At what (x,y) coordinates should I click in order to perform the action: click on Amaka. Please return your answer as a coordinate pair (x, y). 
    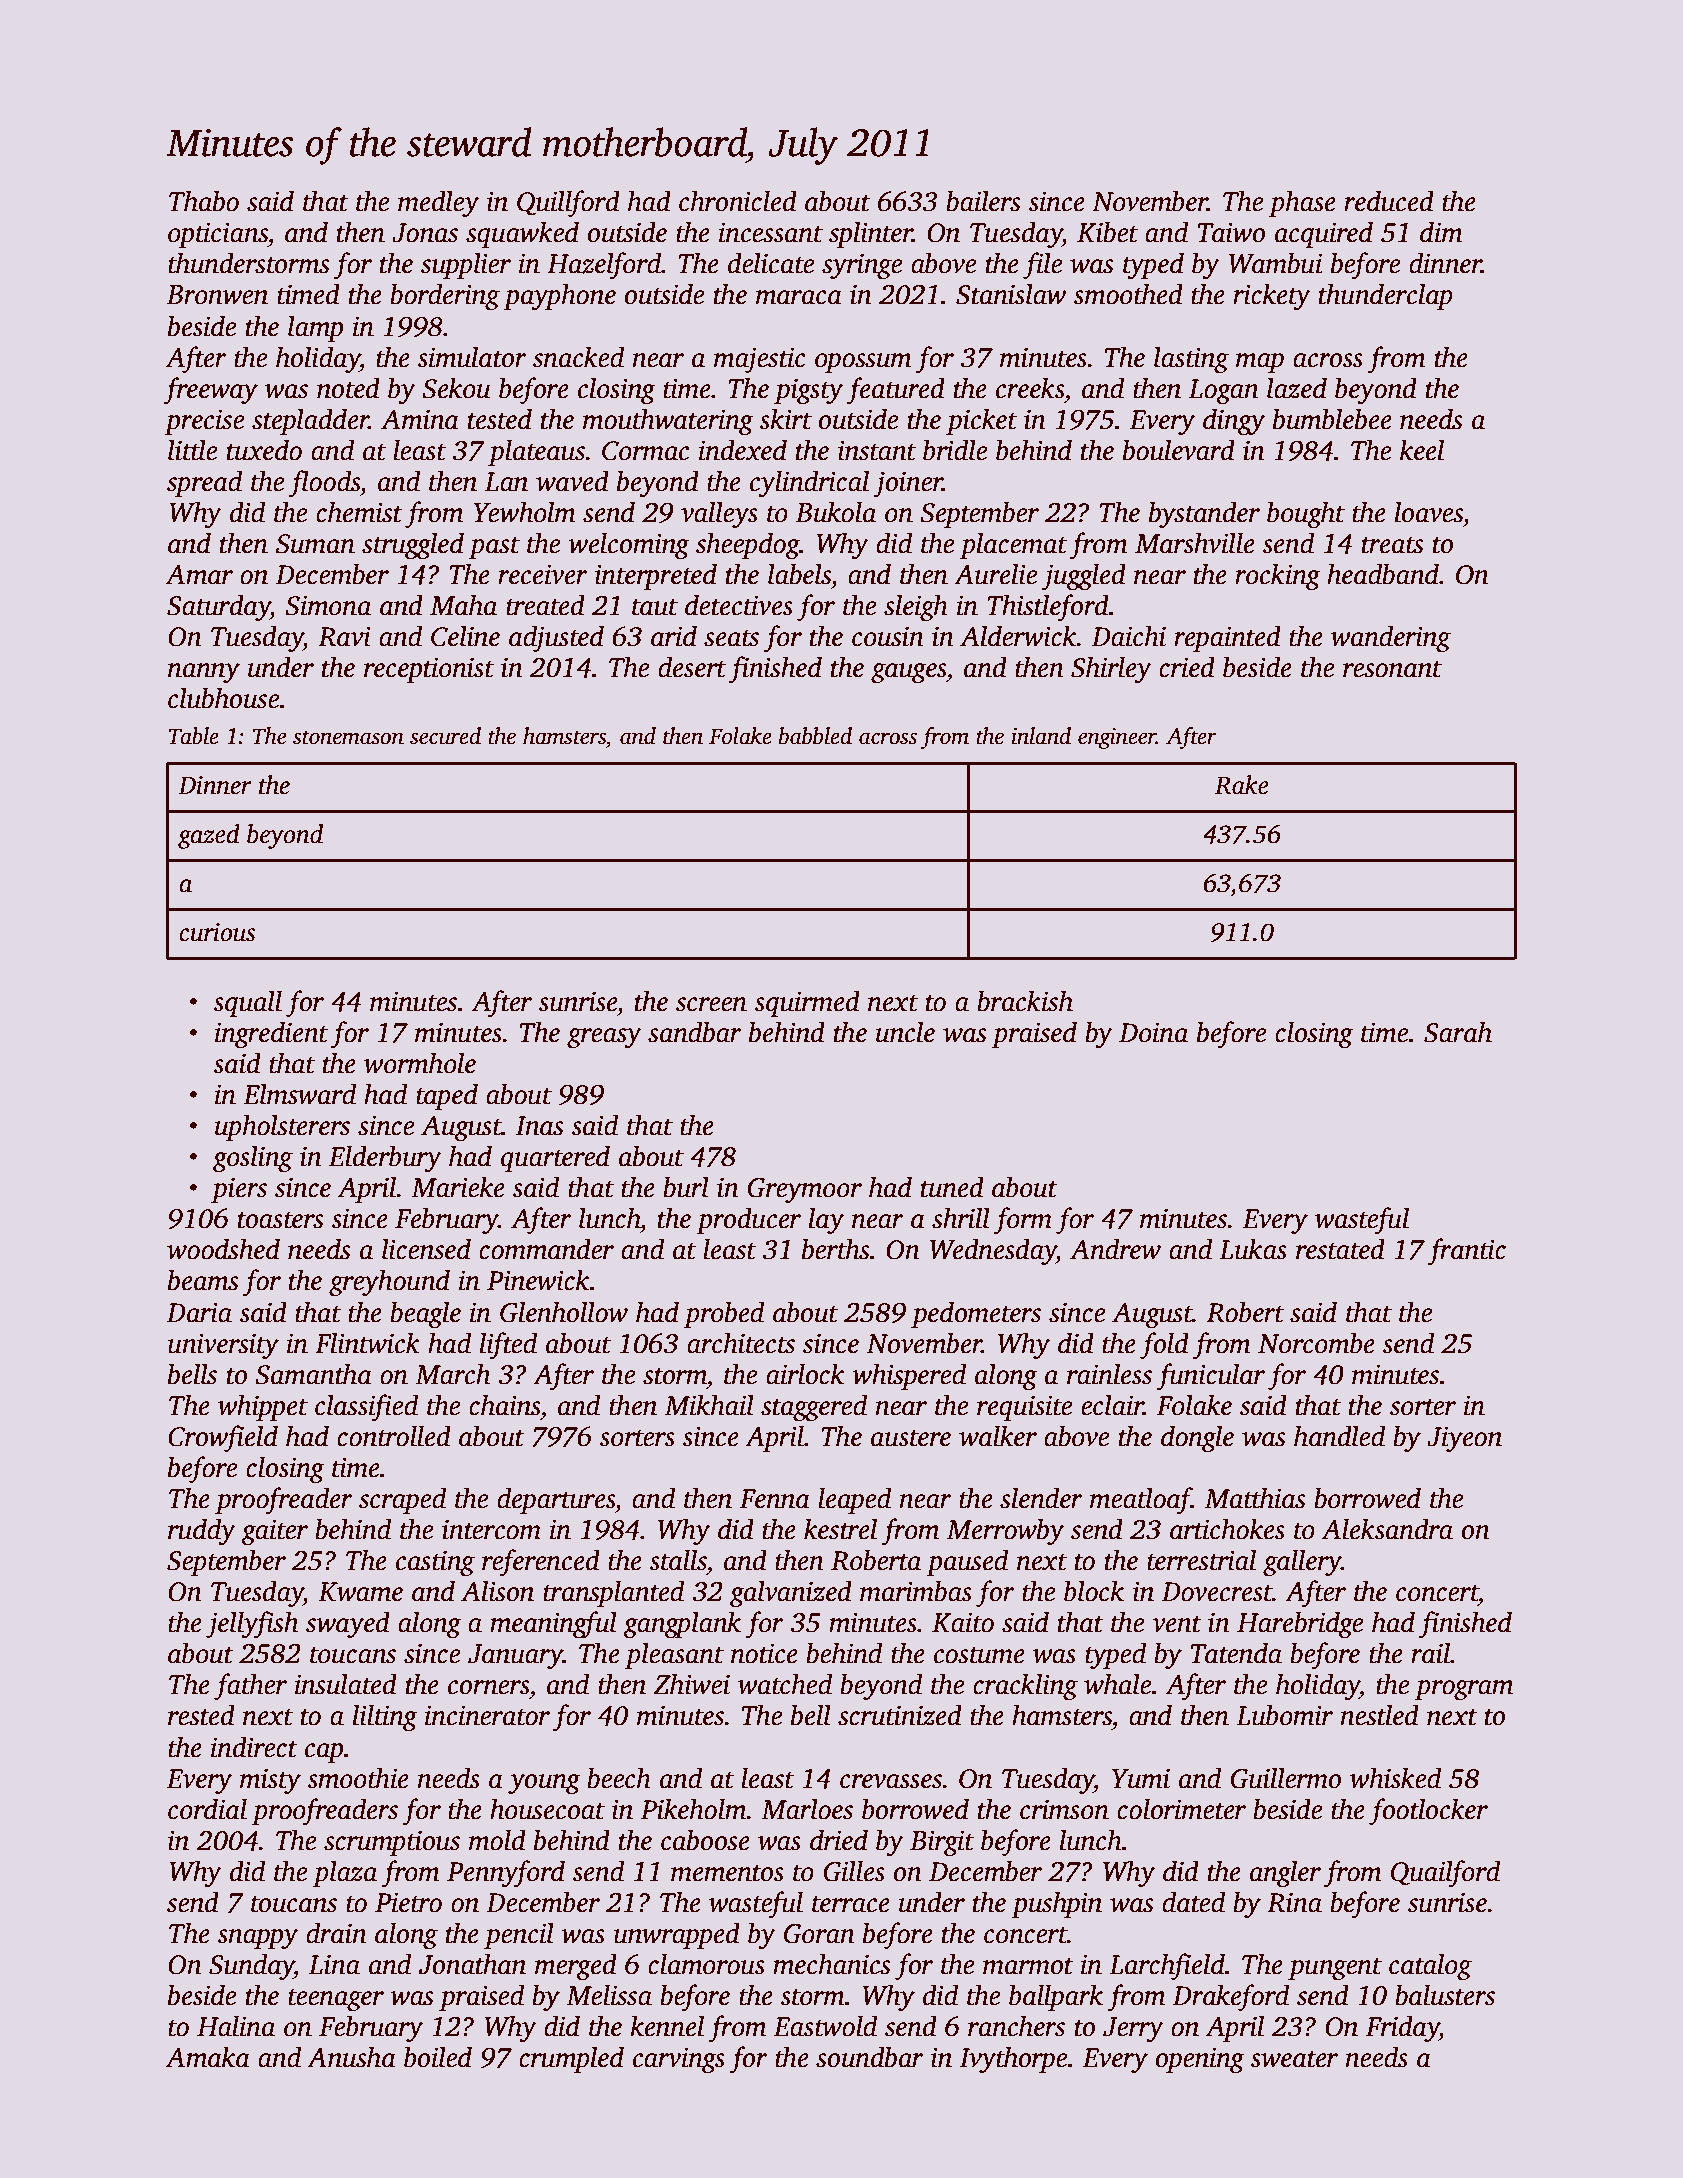
    Looking at the image, I should click on (208, 2057).
